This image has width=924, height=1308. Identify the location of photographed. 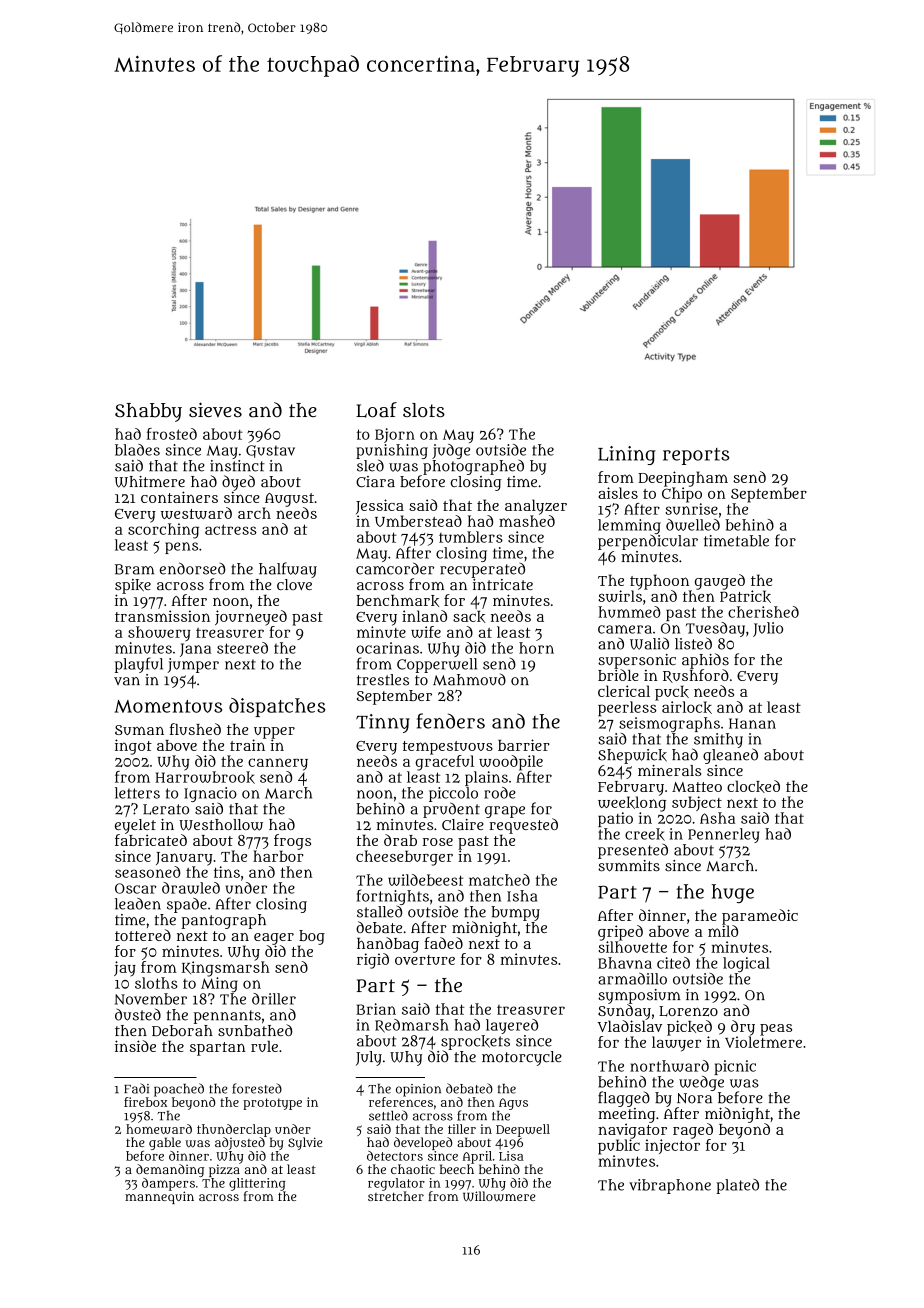
(473, 467).
